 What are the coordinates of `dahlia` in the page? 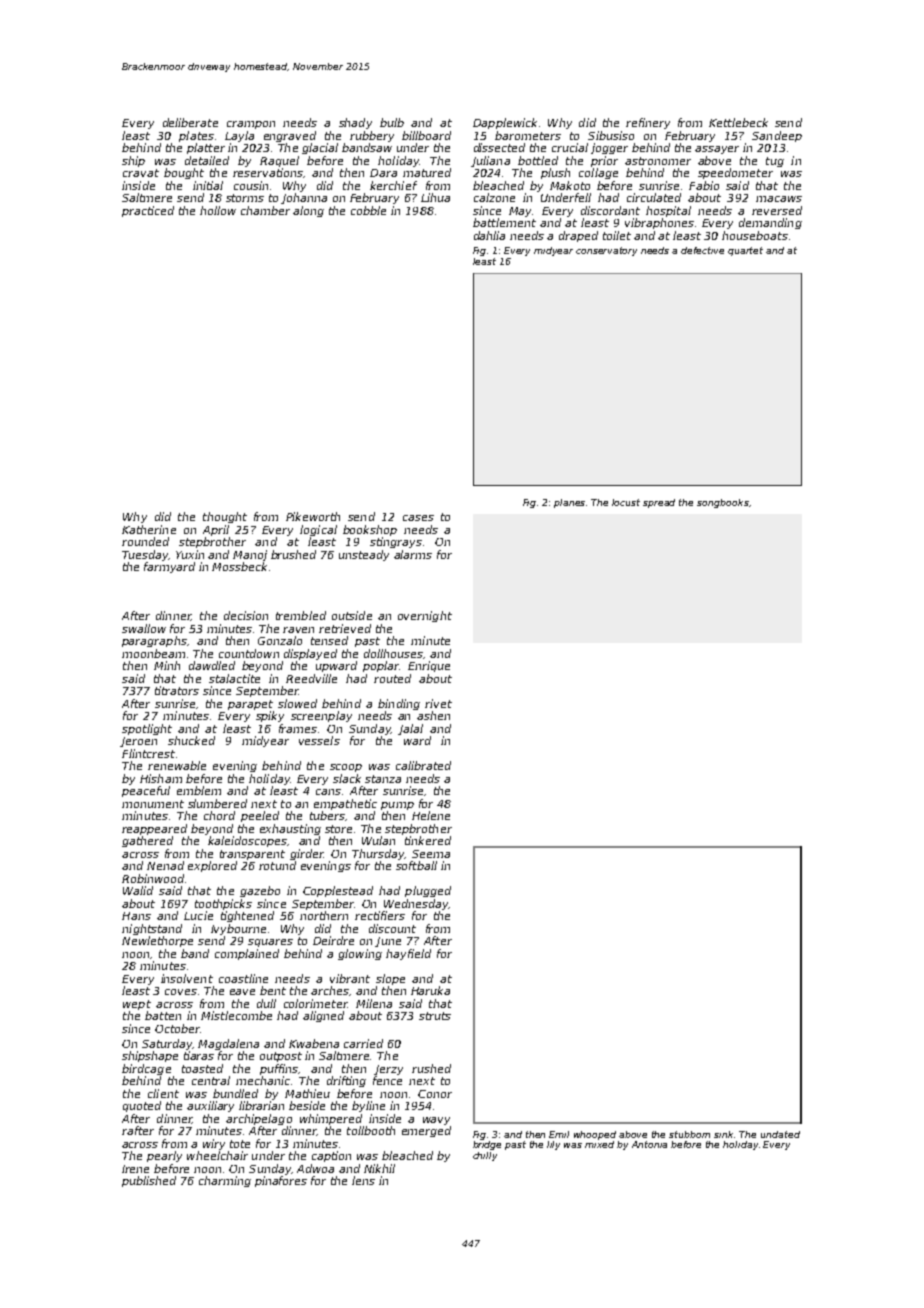 It's located at (489, 235).
